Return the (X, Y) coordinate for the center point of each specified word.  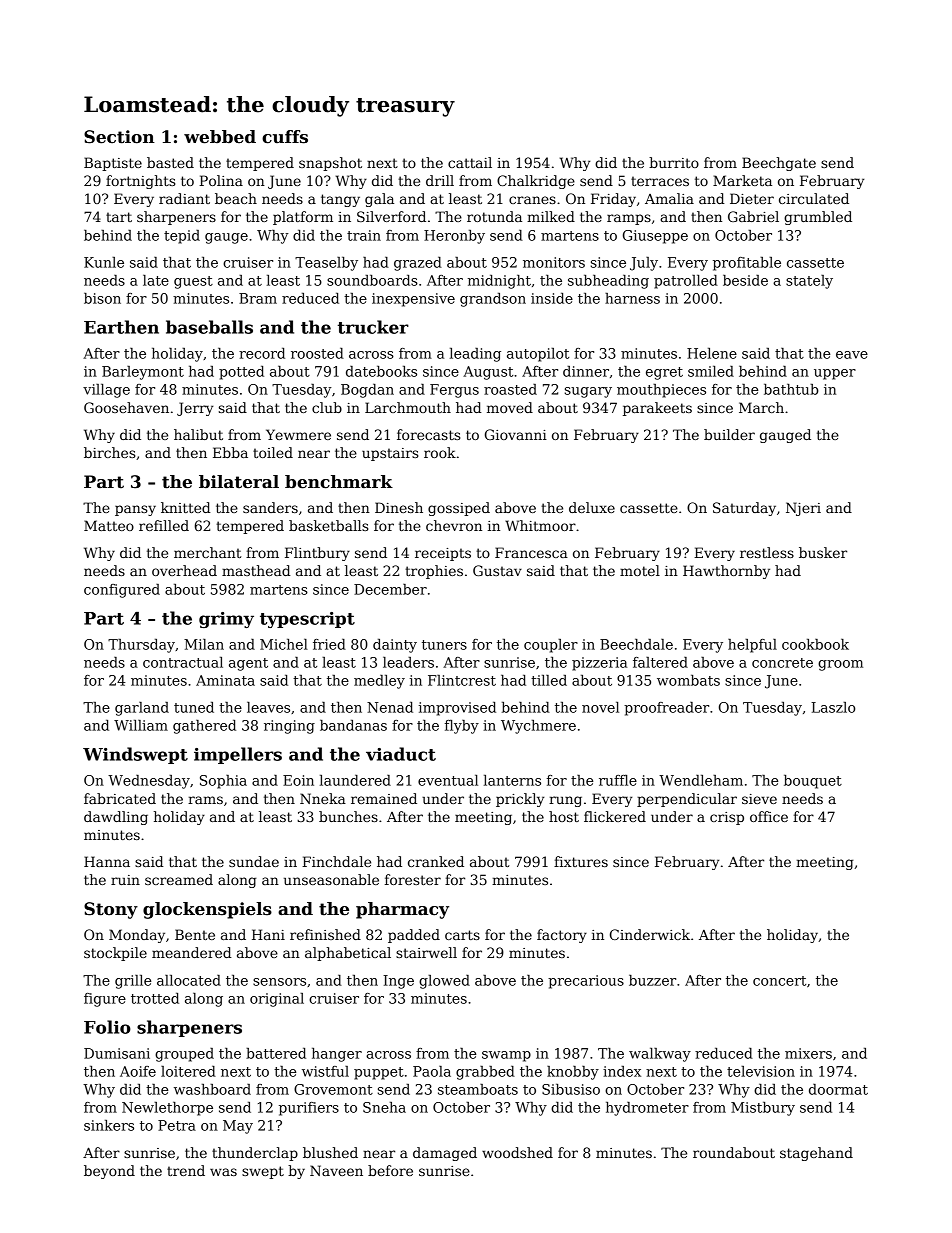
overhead (184, 570)
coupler (551, 646)
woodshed (517, 1152)
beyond (109, 1172)
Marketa (742, 180)
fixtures (581, 861)
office (769, 816)
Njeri (803, 509)
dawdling (116, 818)
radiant (184, 198)
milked (551, 216)
